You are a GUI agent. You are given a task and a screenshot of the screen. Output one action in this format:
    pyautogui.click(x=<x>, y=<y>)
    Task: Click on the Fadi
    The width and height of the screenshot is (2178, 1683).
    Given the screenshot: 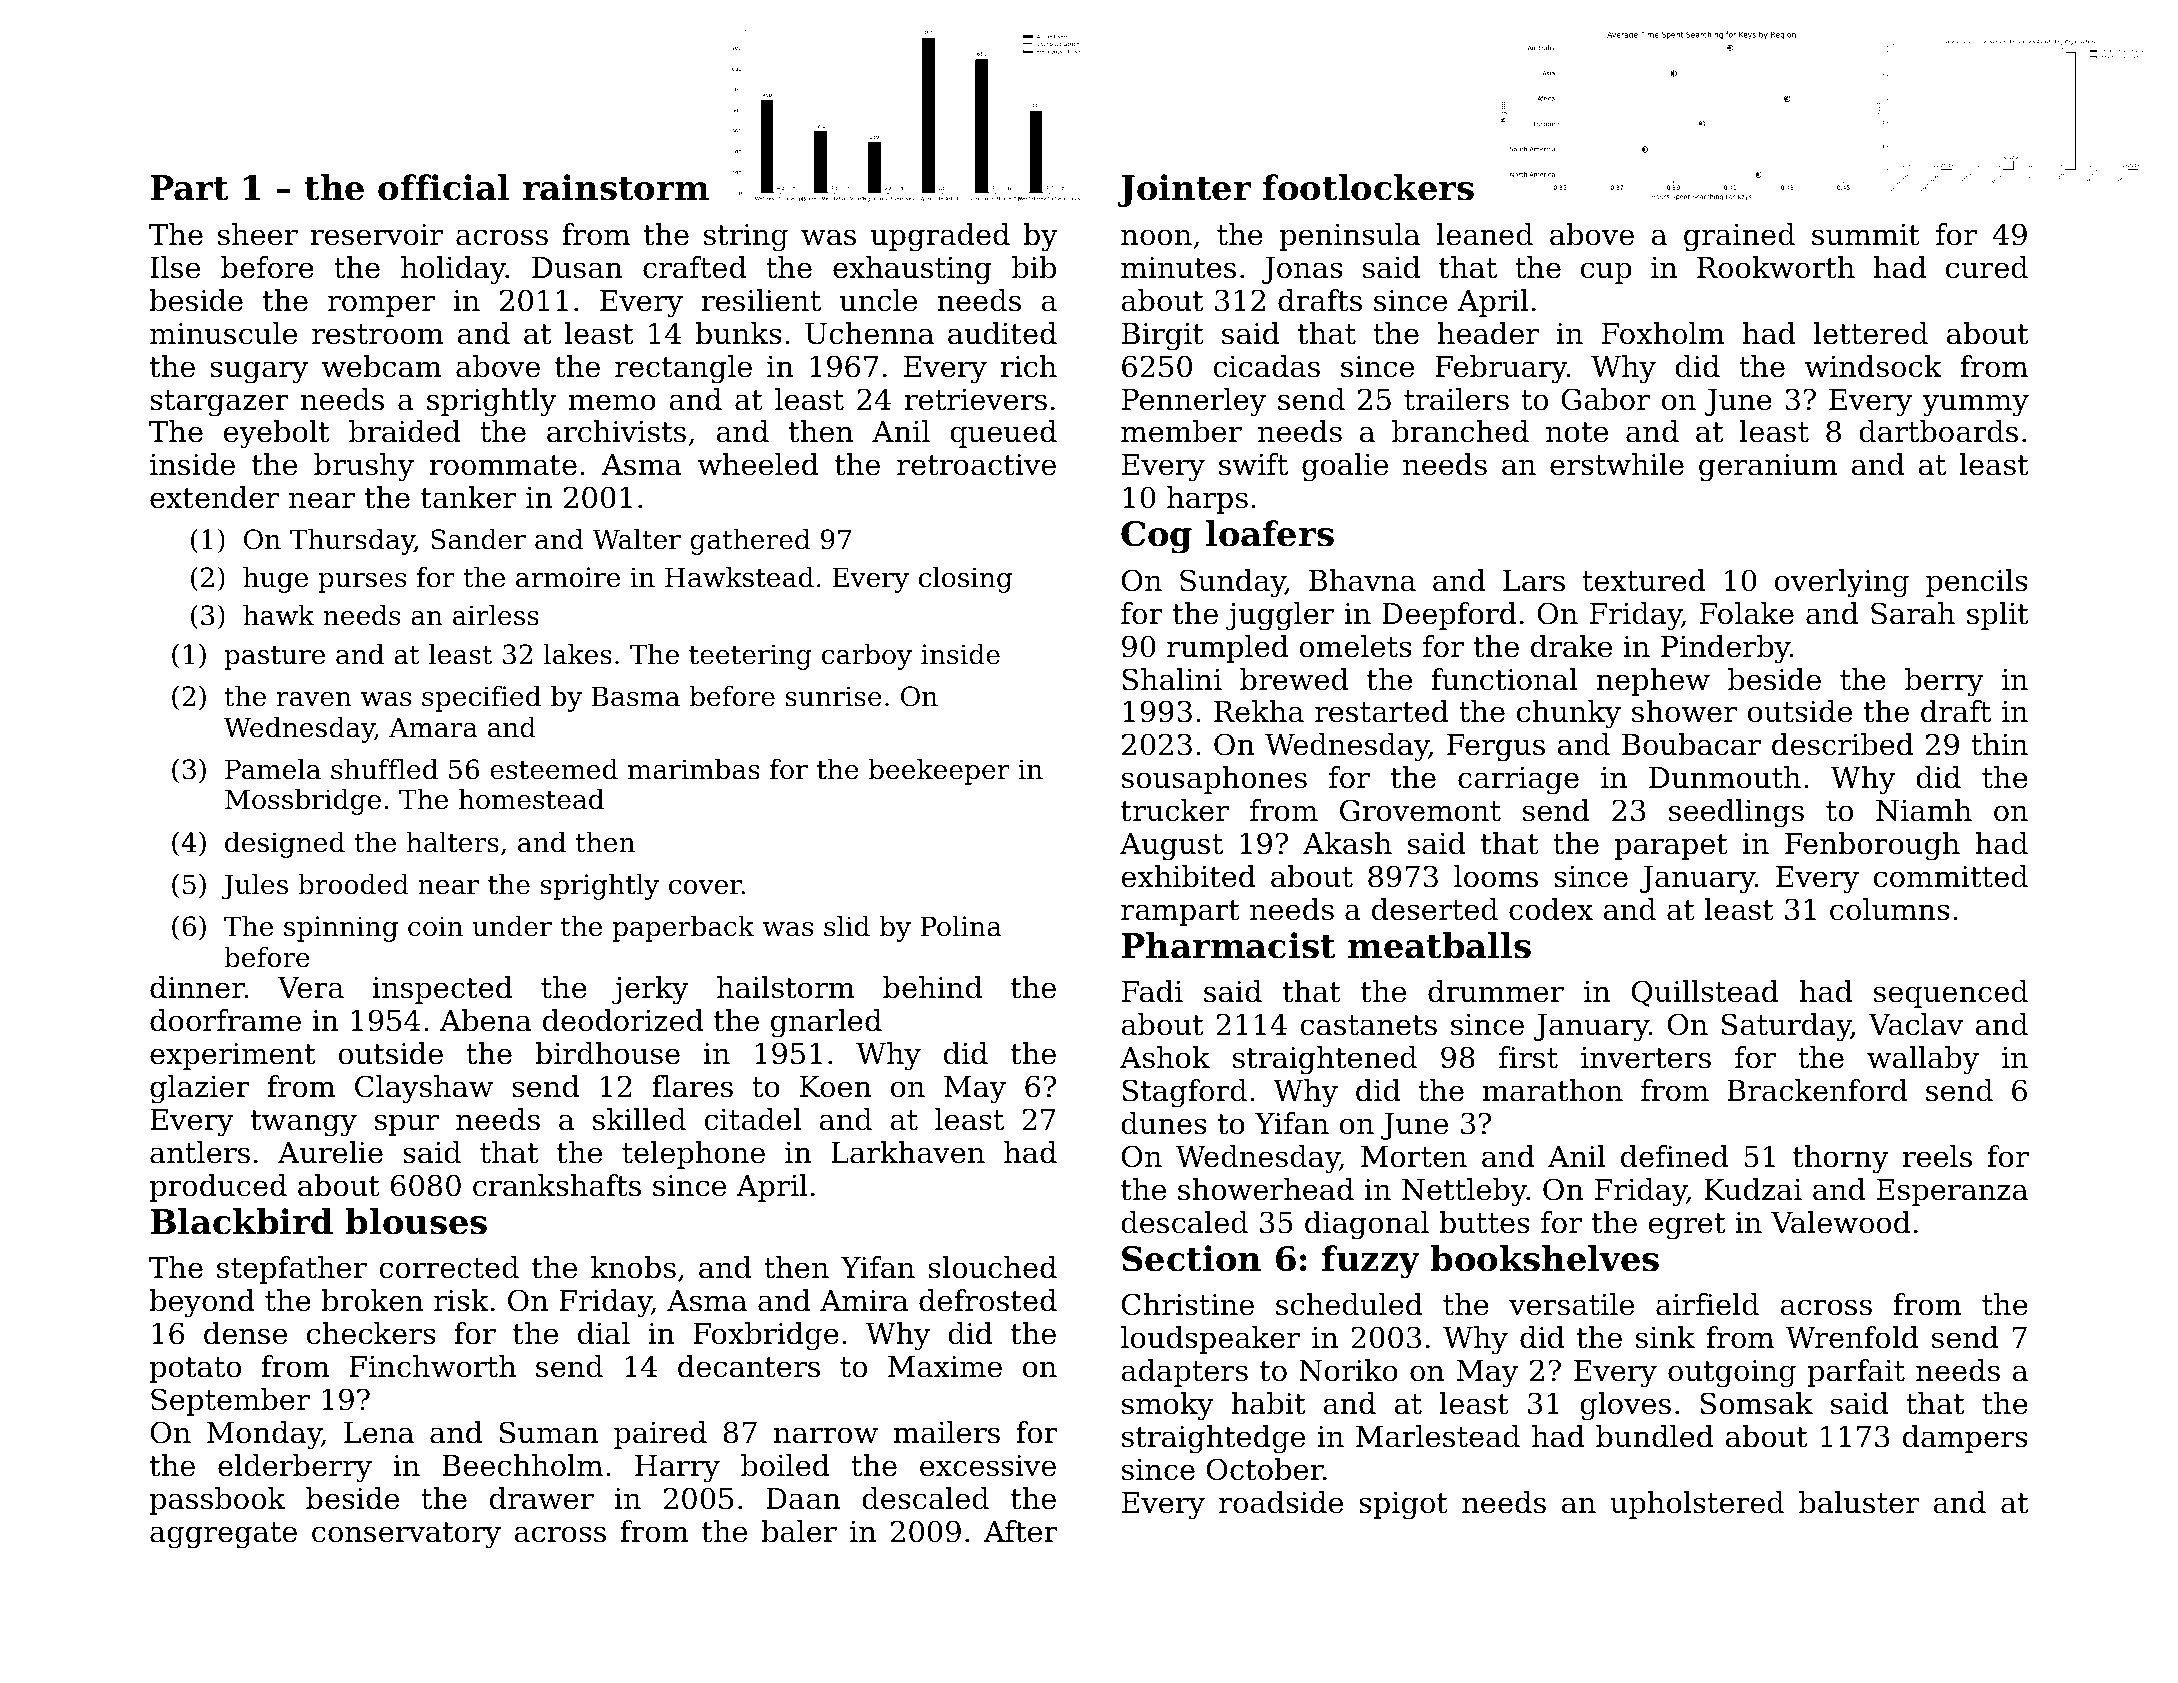 What is the action you would take?
    pyautogui.click(x=1152, y=991)
